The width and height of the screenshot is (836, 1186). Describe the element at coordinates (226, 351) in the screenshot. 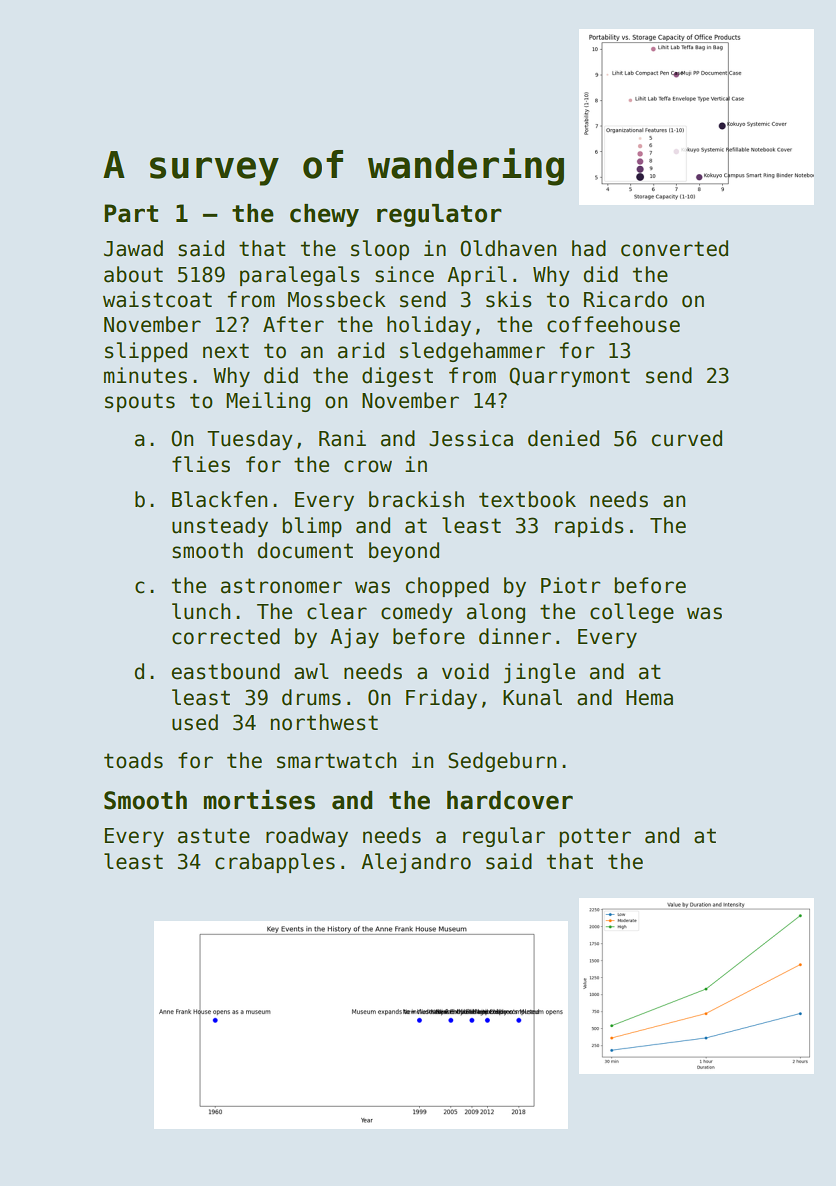

I see `next` at that location.
